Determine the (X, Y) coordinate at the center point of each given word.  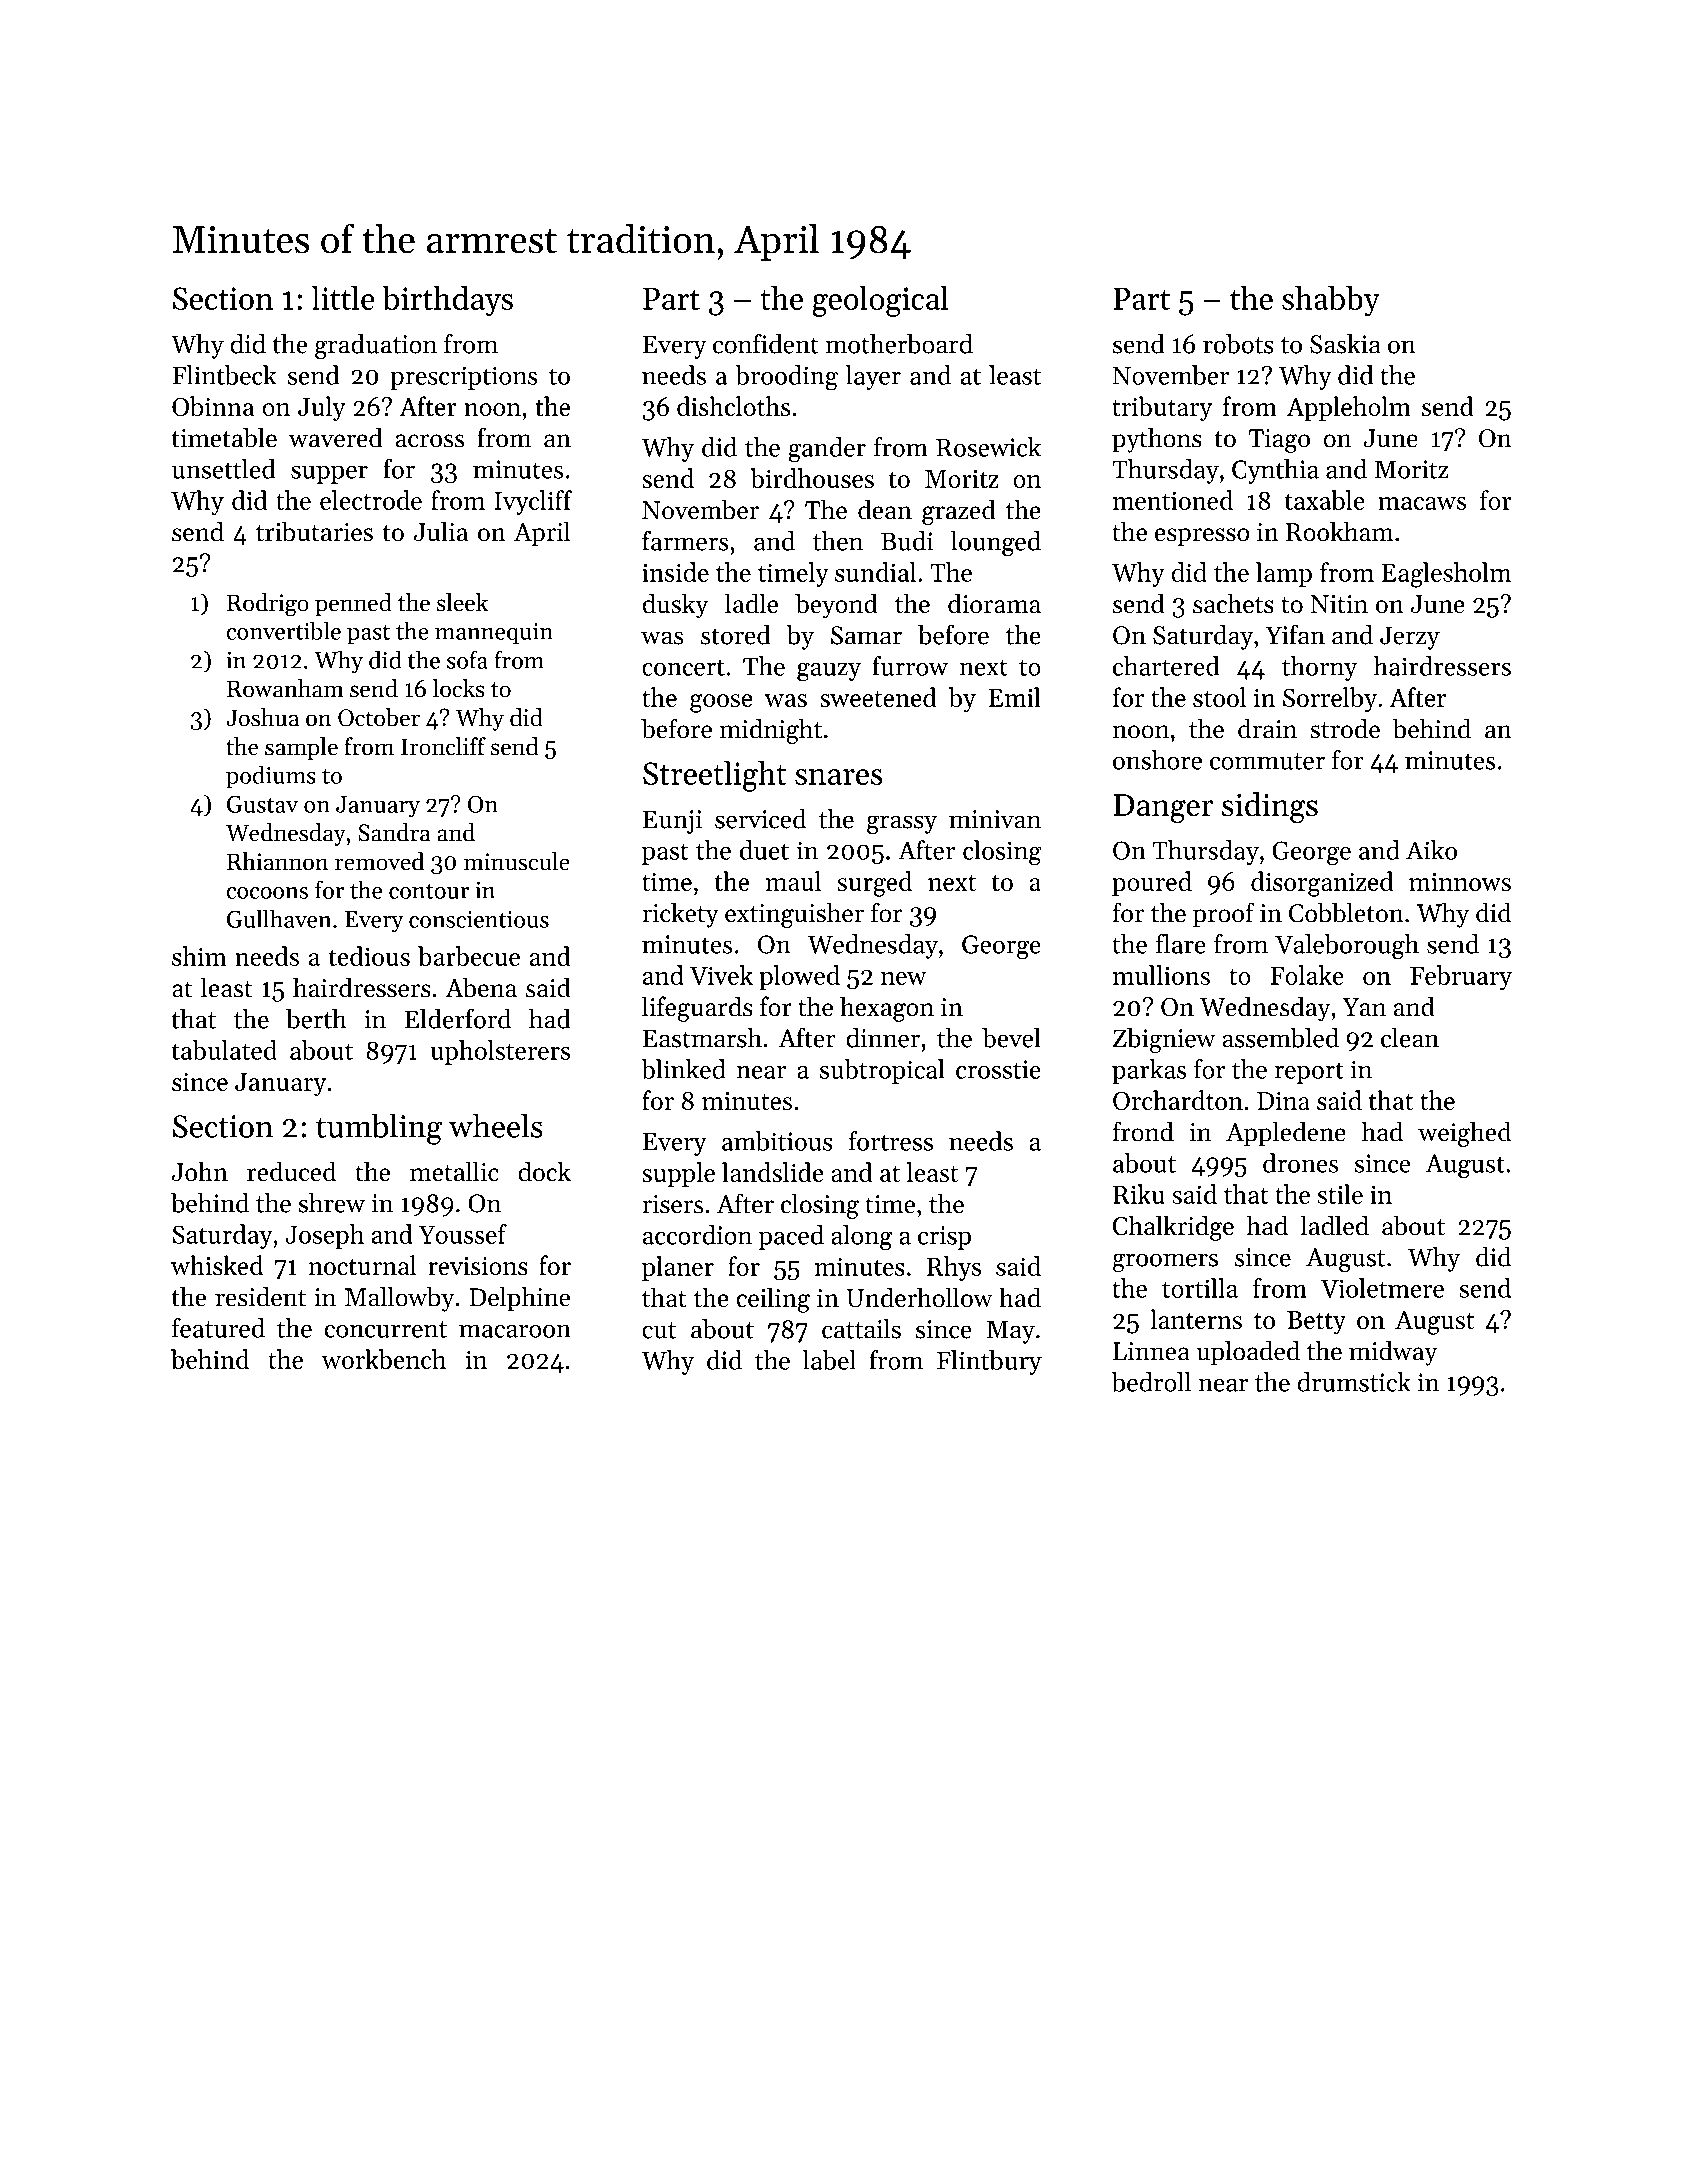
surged (874, 884)
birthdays (447, 301)
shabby (1331, 301)
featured (218, 1328)
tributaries (314, 531)
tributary (1162, 409)
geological (880, 301)
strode (1345, 728)
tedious (369, 956)
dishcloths (733, 406)
